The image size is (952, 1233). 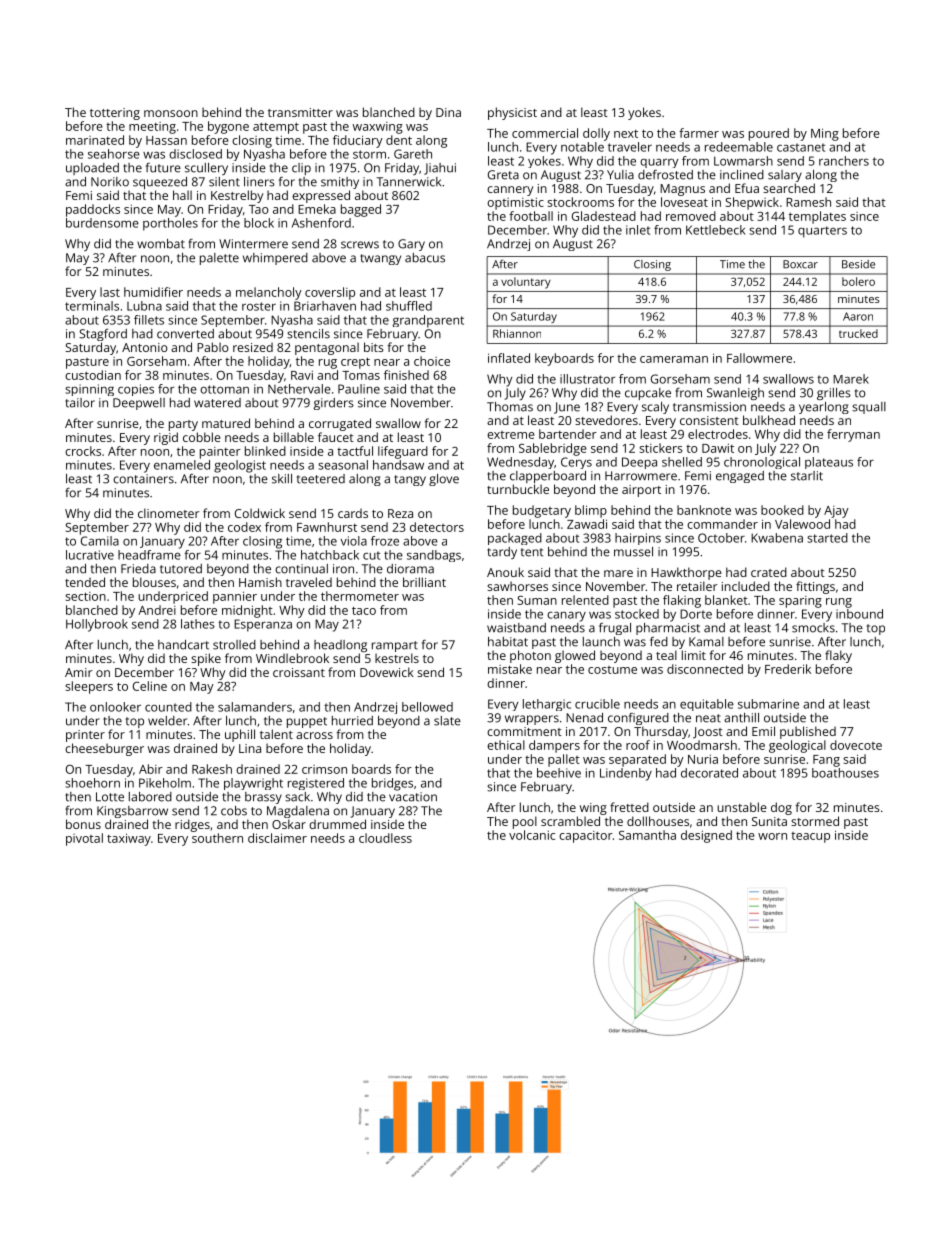 I want to click on Stagford, so click(x=103, y=335).
